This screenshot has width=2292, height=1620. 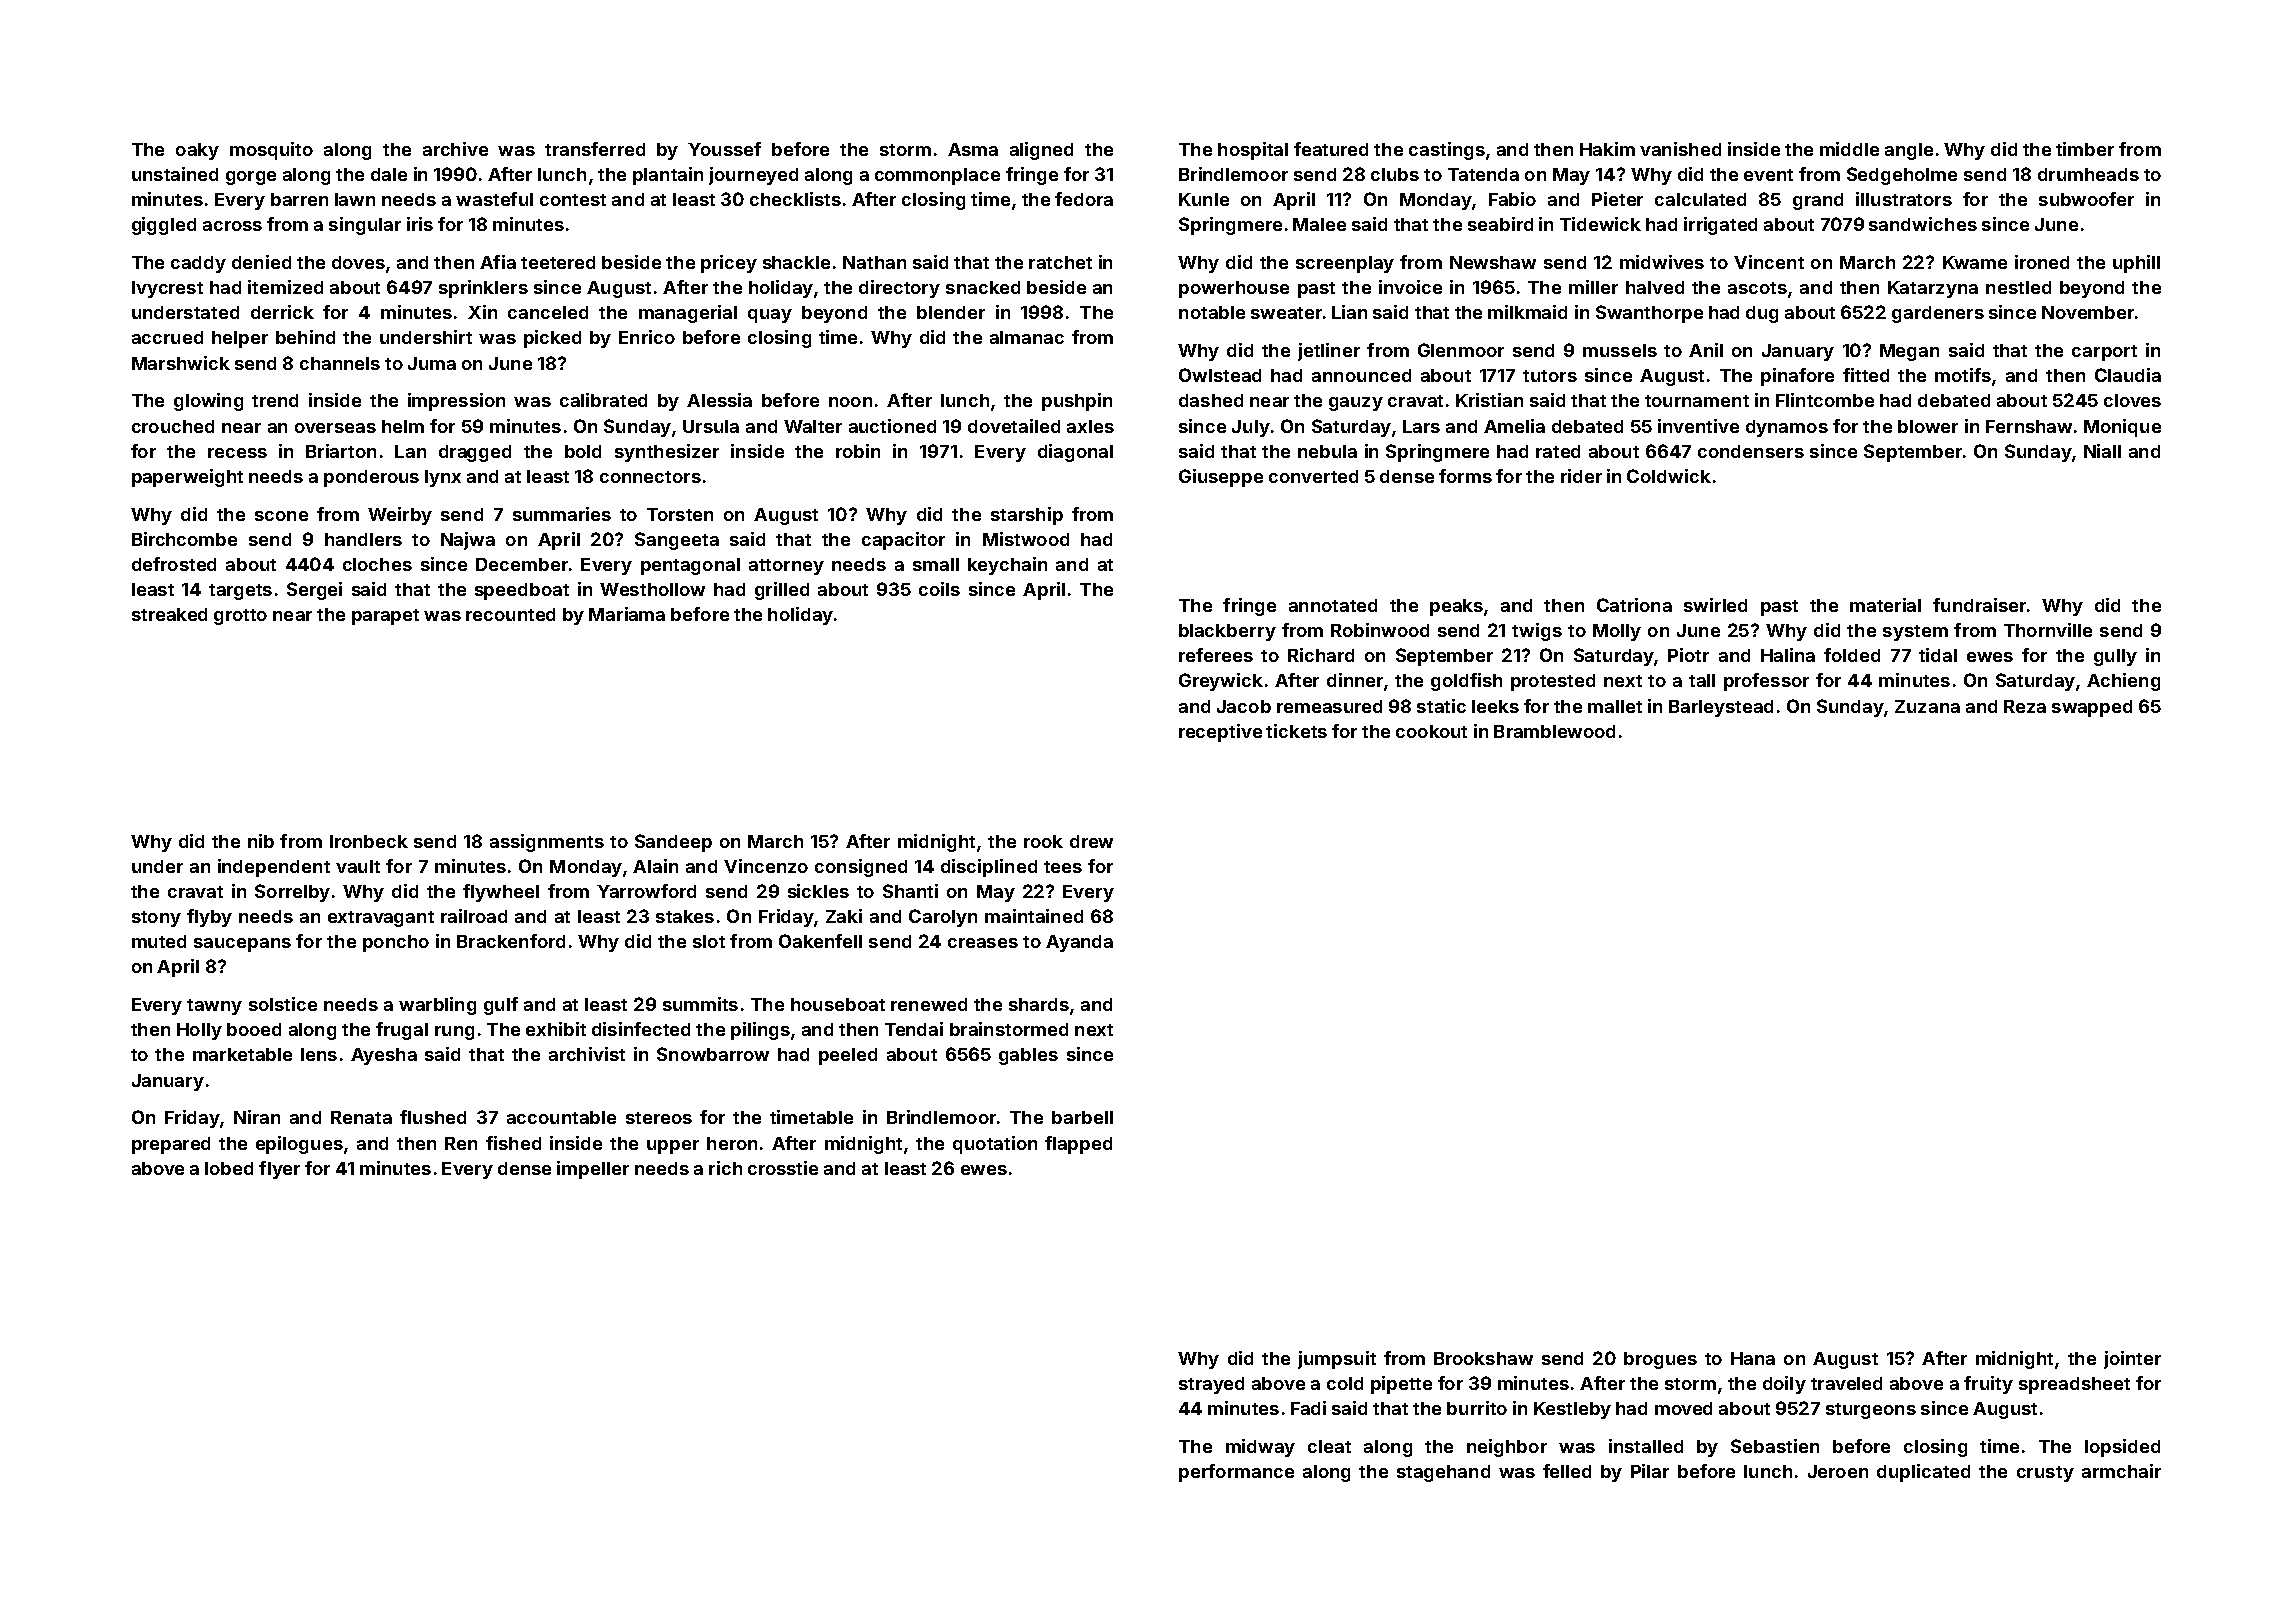 I want to click on gully, so click(x=2115, y=657).
